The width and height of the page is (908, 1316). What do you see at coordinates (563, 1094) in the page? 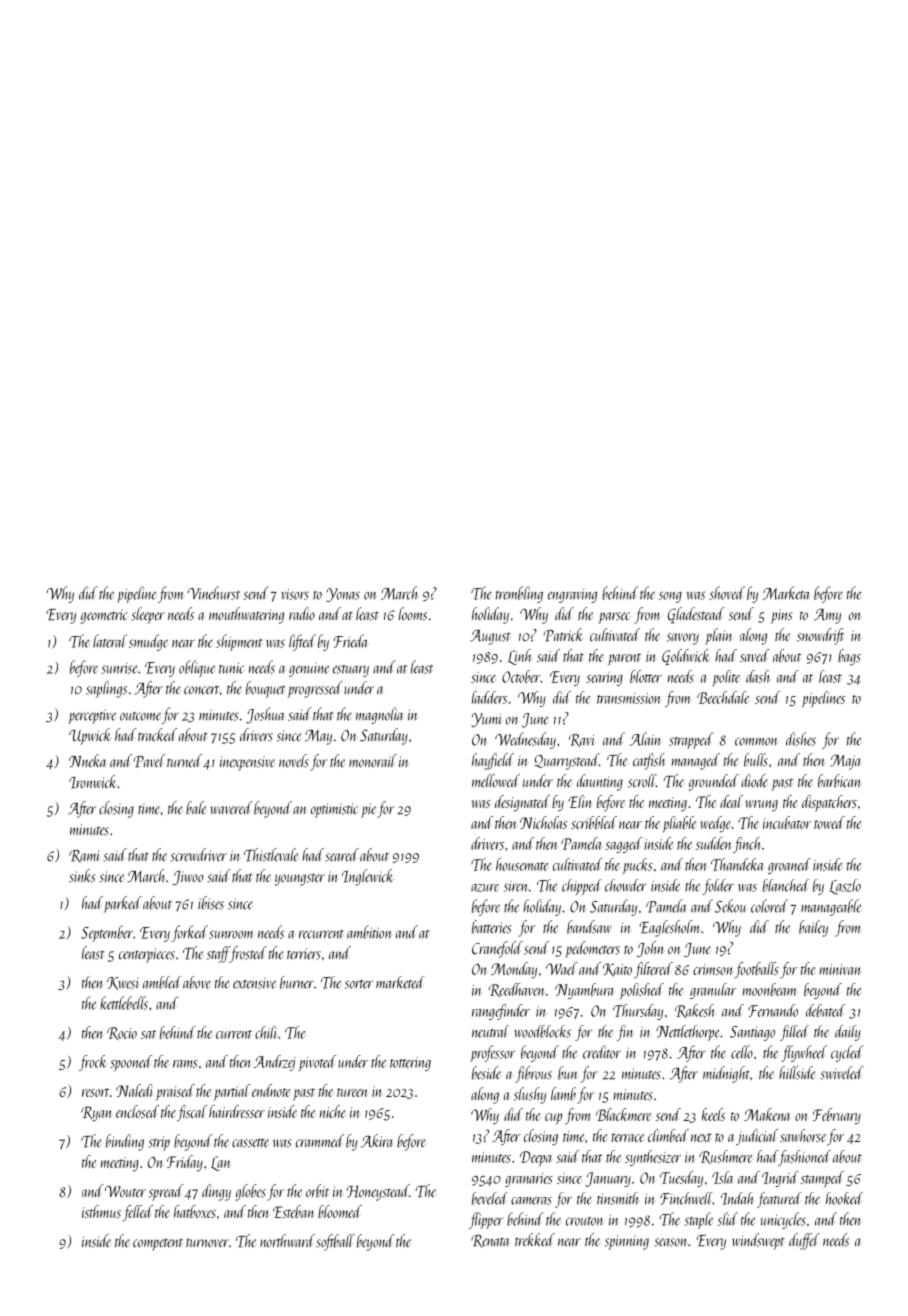
I see `lamb` at bounding box center [563, 1094].
